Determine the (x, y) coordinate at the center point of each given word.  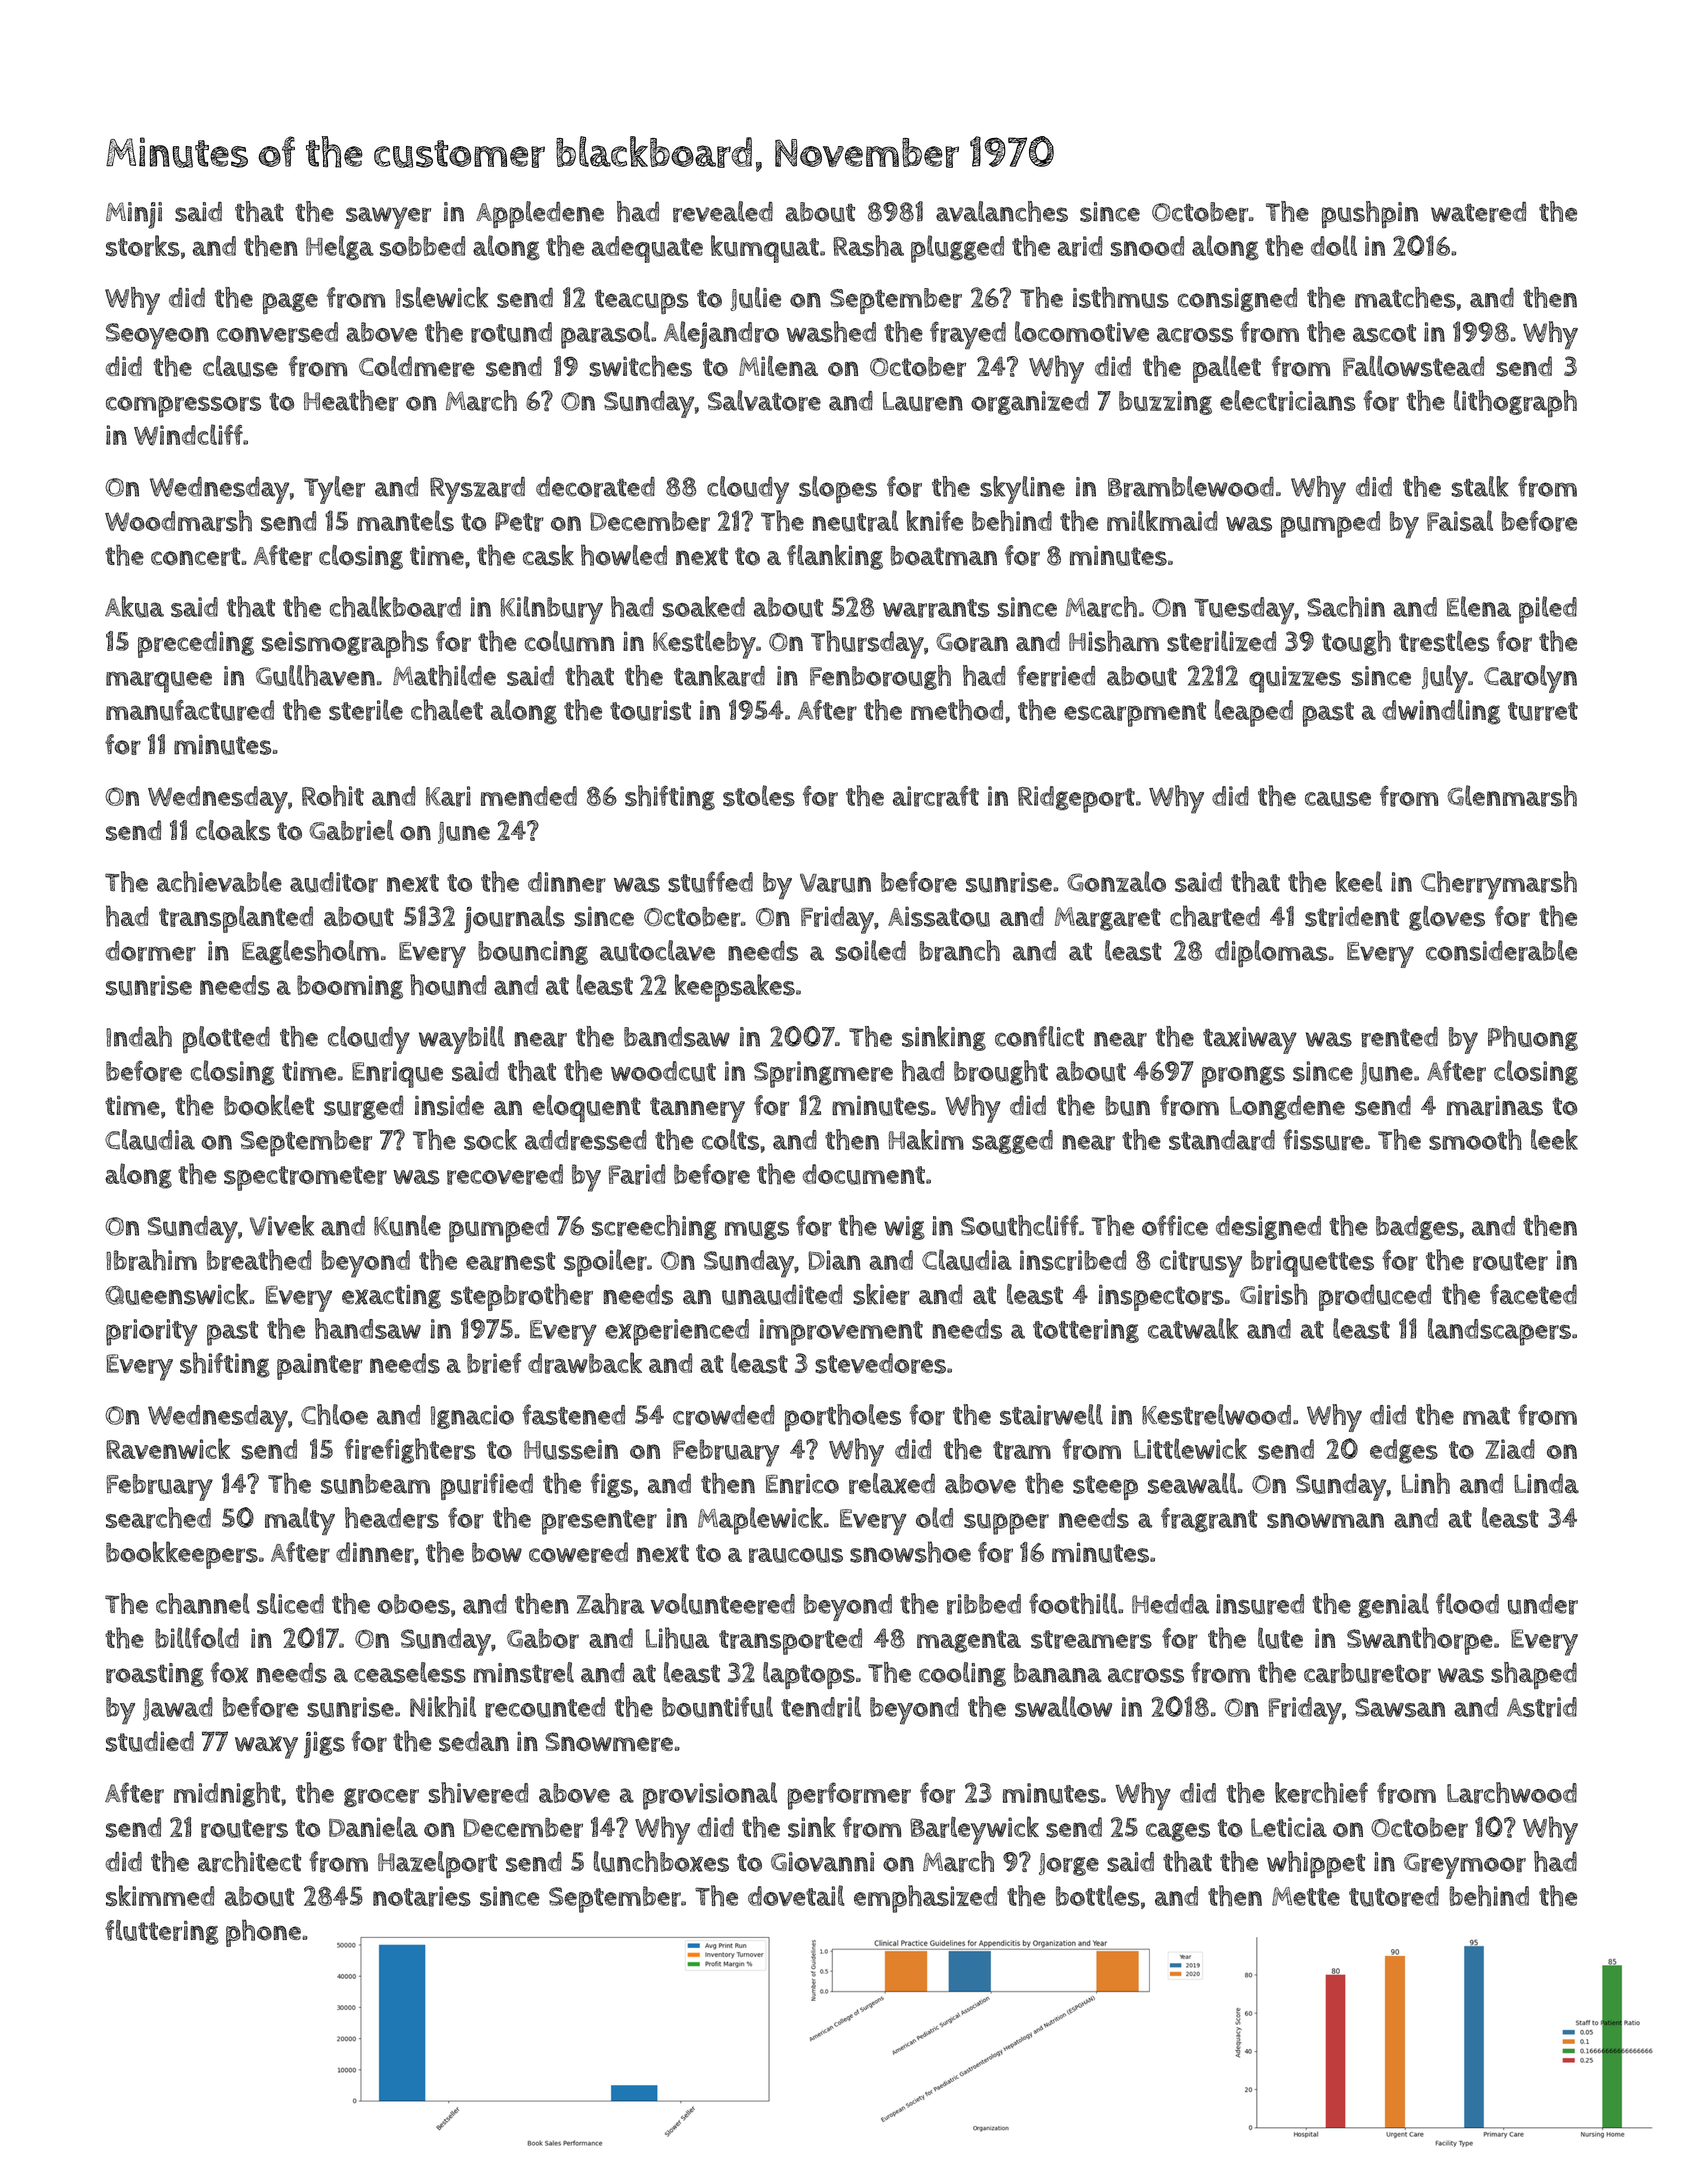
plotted (226, 1040)
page (290, 303)
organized (1029, 403)
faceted (1533, 1294)
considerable (1501, 951)
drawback (585, 1363)
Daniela (373, 1826)
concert (195, 556)
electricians (1288, 401)
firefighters (410, 1451)
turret (1543, 711)
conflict (1039, 1036)
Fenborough (880, 677)
